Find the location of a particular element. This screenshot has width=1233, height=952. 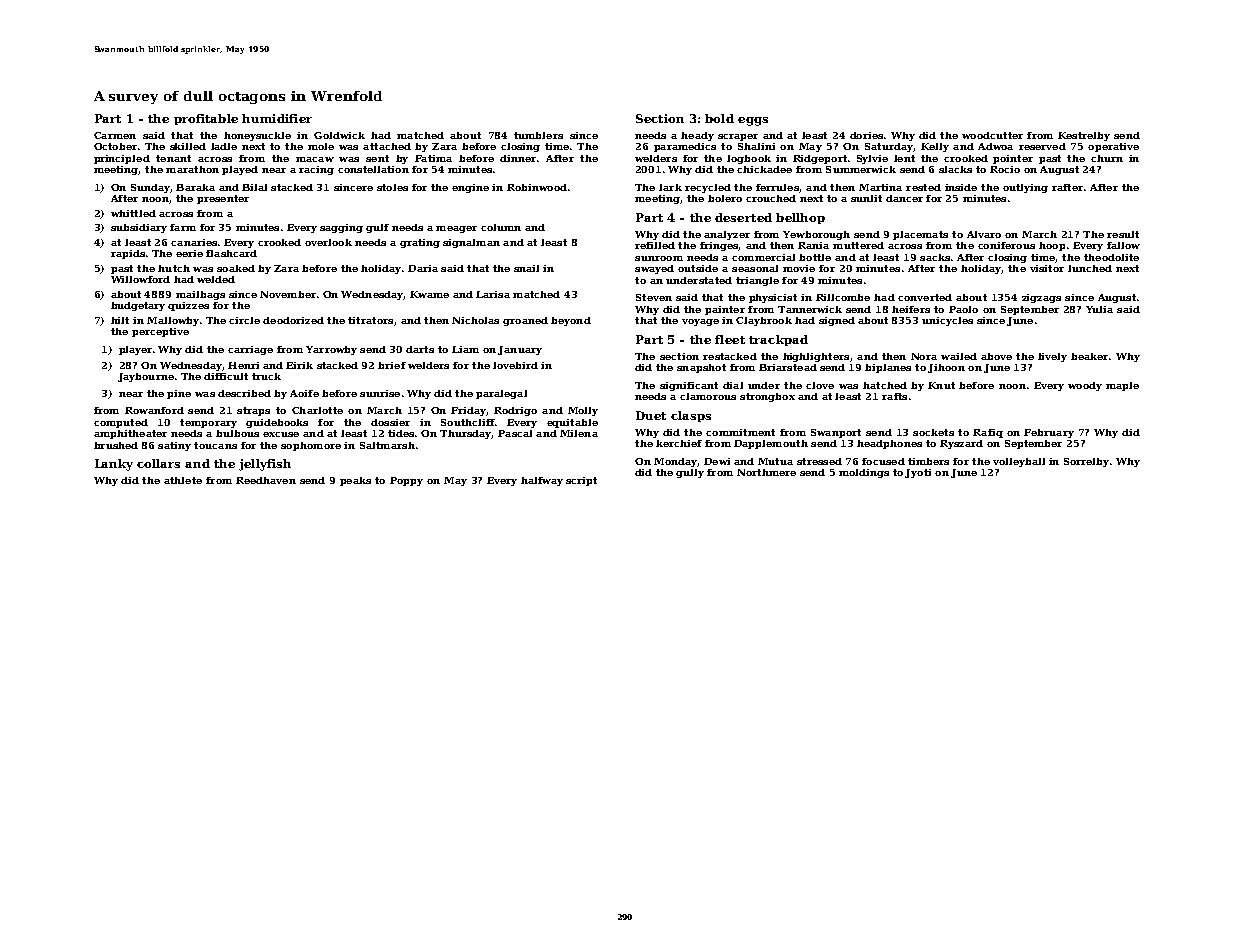

Kwame is located at coordinates (429, 294).
